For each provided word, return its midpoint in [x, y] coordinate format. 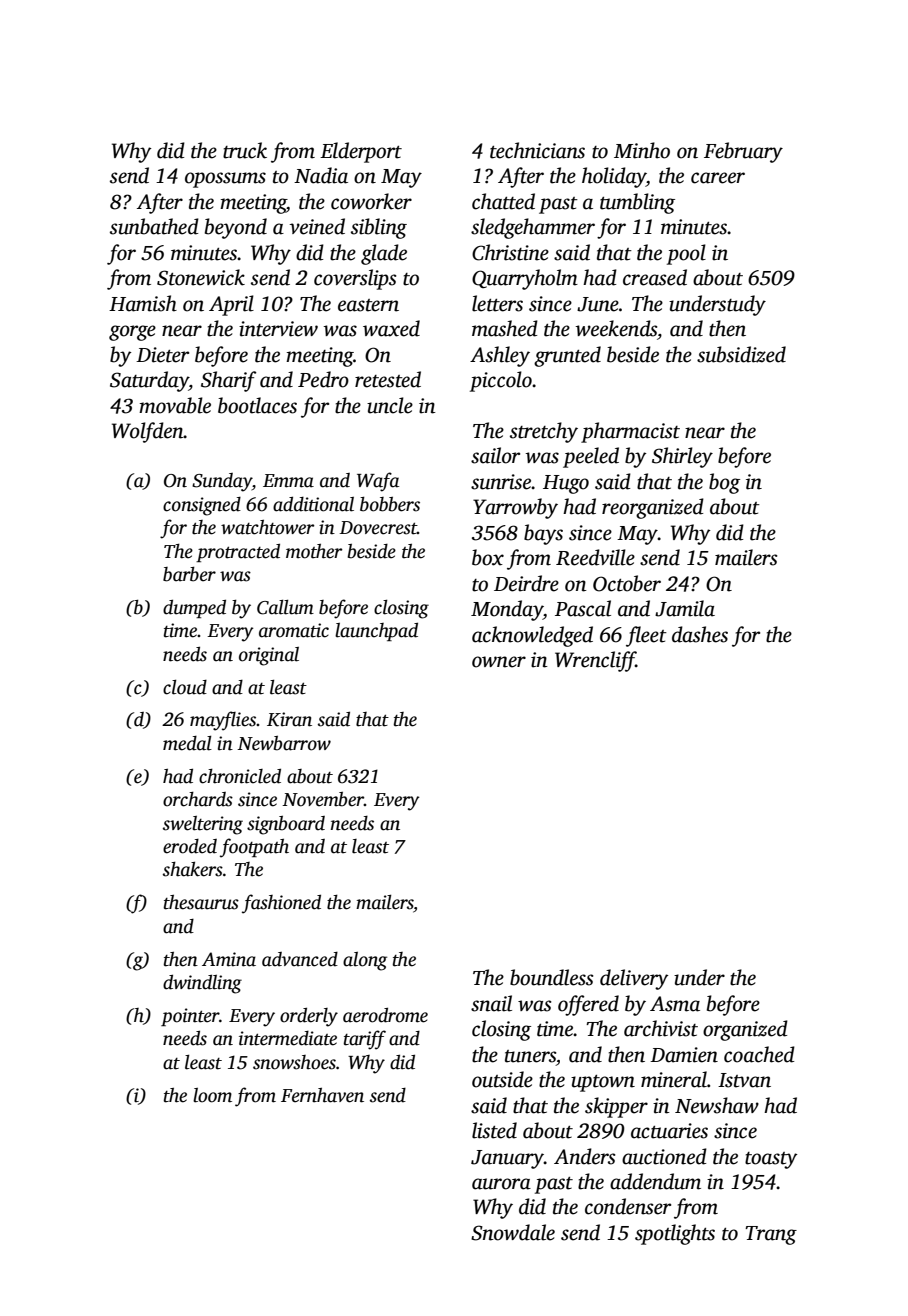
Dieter [162, 355]
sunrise [501, 482]
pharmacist [630, 432]
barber [189, 574]
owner [499, 662]
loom [212, 1095]
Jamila [685, 608]
